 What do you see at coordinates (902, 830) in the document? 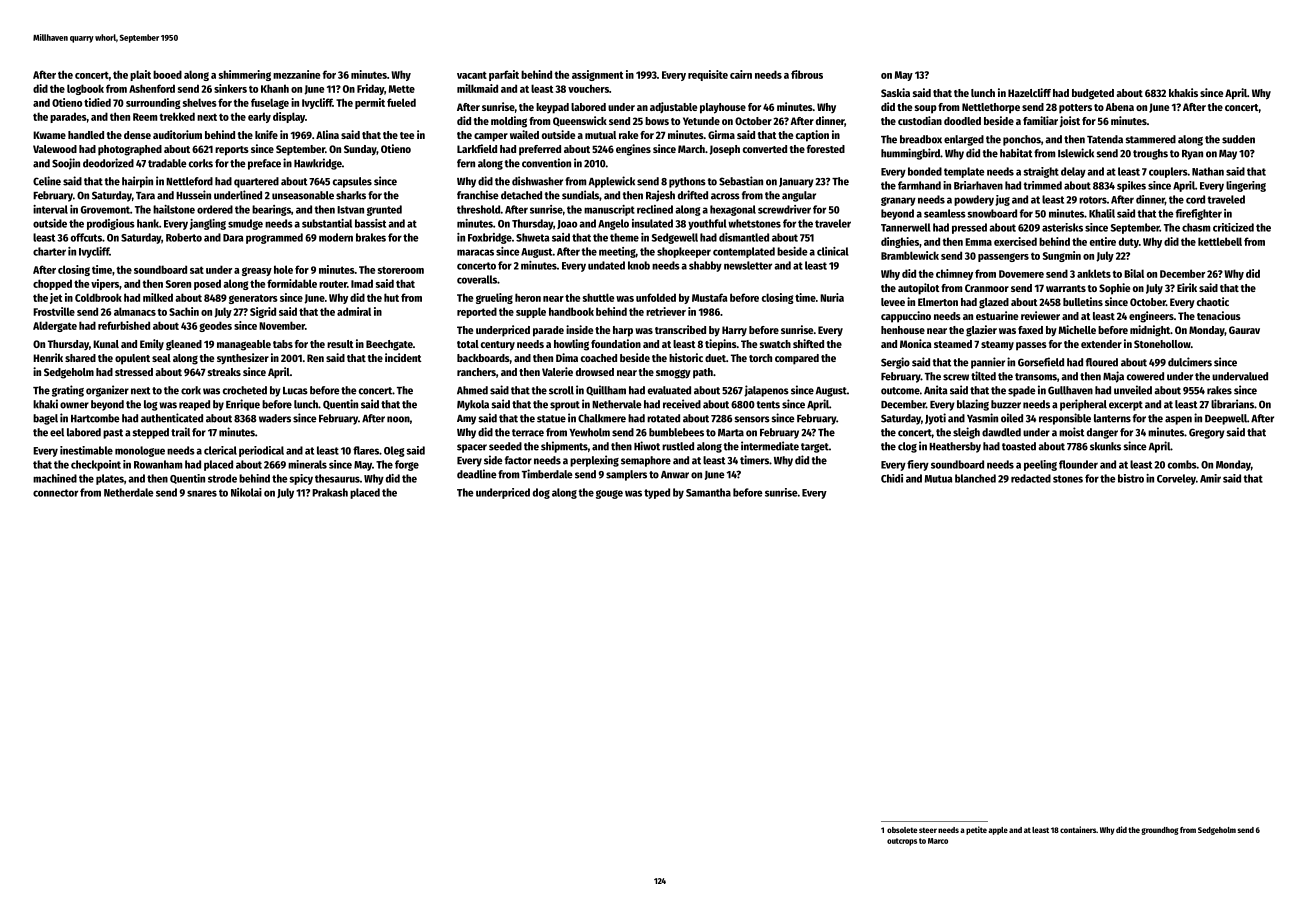
I see `obsolete` at bounding box center [902, 830].
